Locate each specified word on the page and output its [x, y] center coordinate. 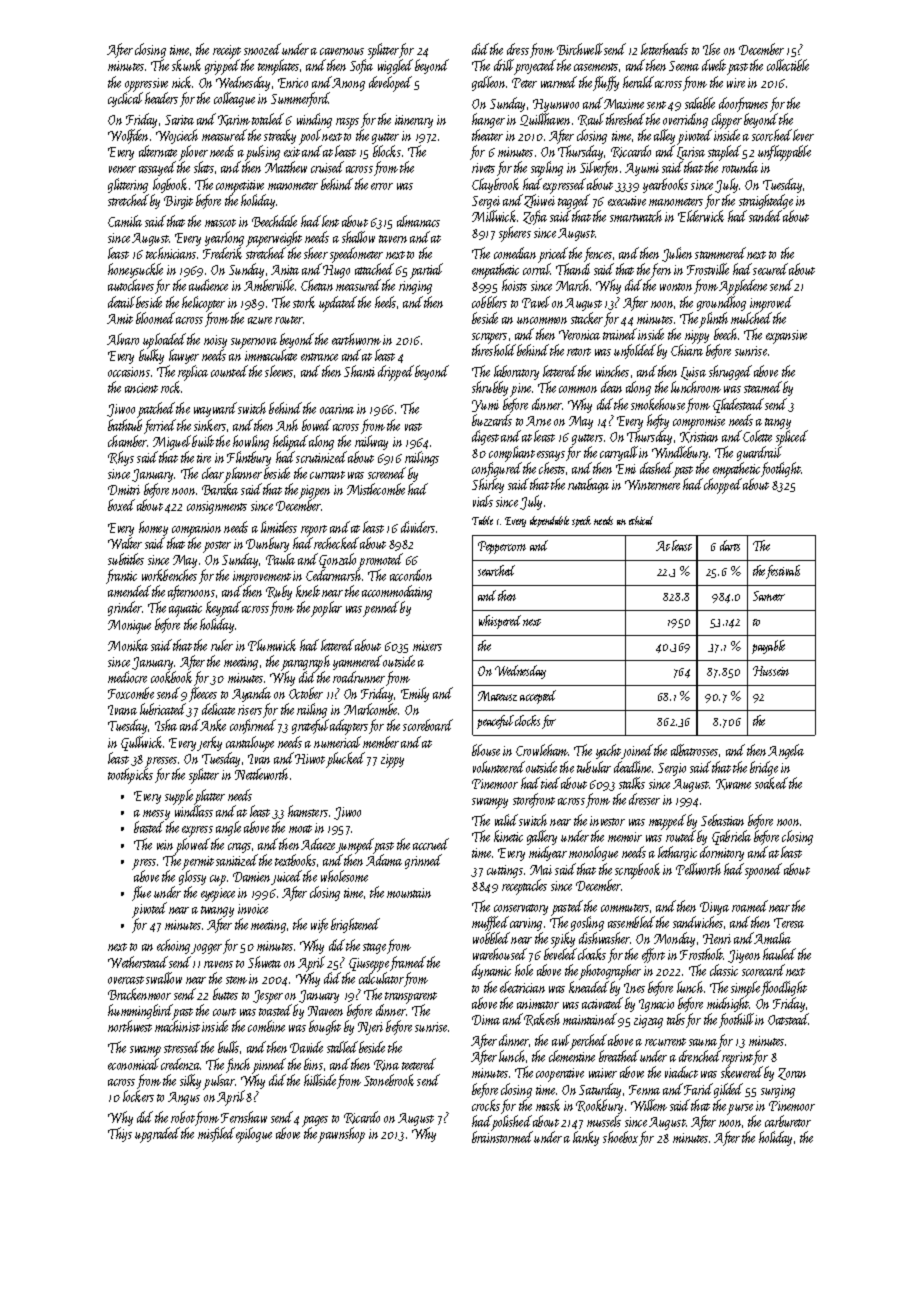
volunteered [499, 767]
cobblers [489, 302]
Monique [129, 627]
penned [381, 609]
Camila [125, 221]
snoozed [262, 49]
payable [768, 647]
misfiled [216, 1134]
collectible [788, 65]
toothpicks [130, 776]
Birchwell [580, 49]
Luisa [693, 373]
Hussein [771, 671]
